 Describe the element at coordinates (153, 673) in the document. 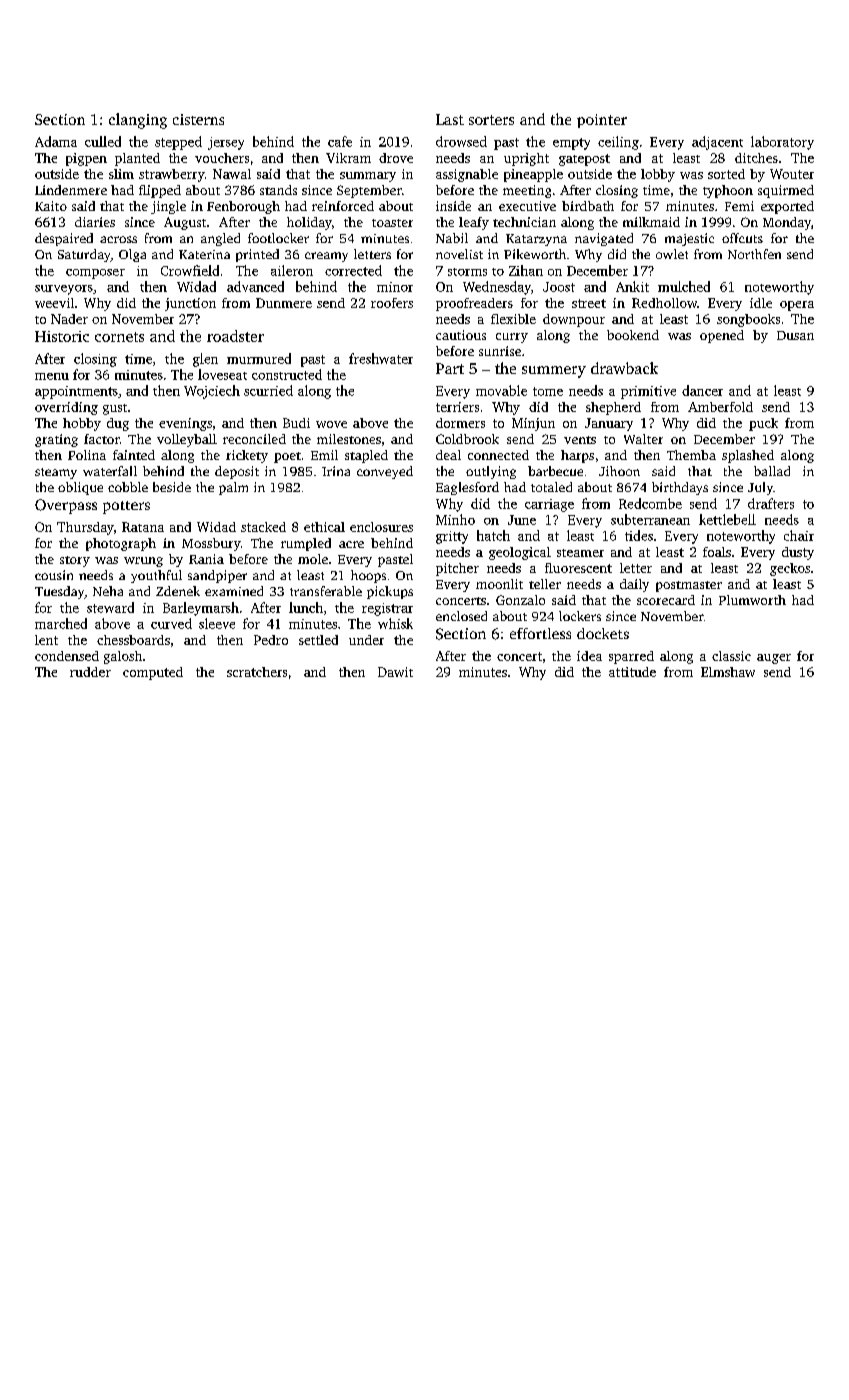

I see `computed` at that location.
